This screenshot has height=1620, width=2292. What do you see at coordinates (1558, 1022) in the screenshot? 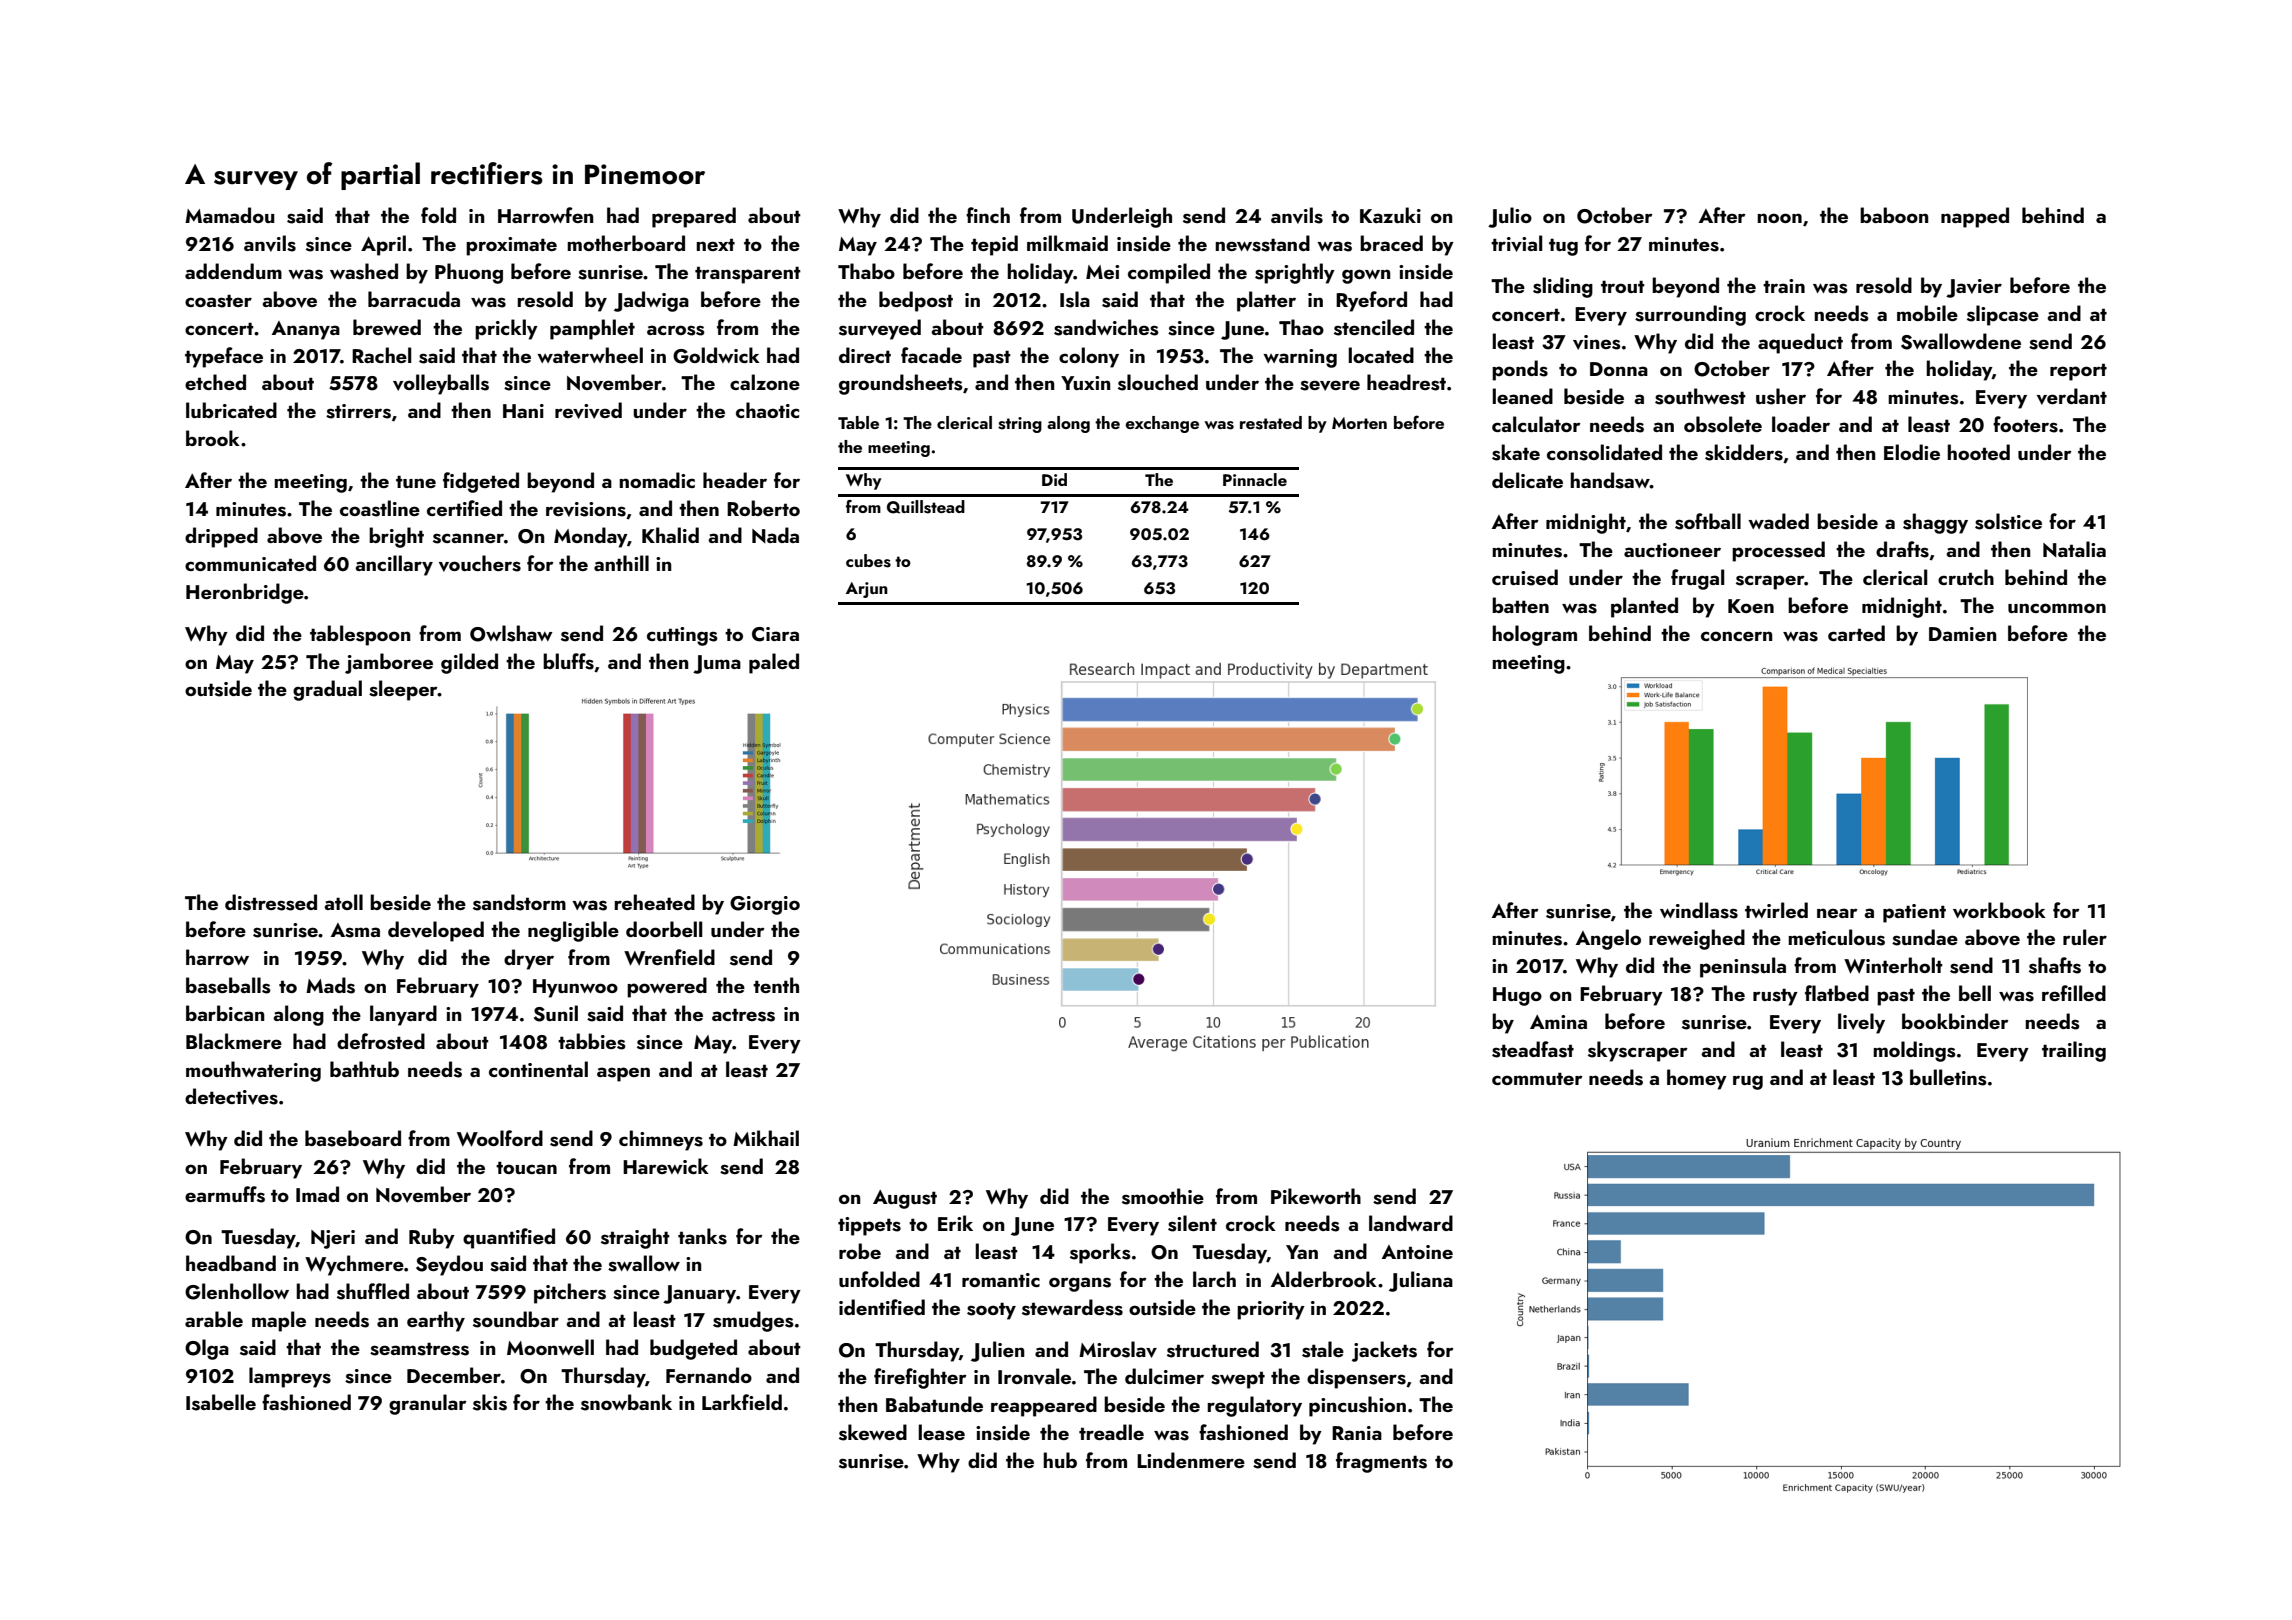
I see `Amina` at bounding box center [1558, 1022].
